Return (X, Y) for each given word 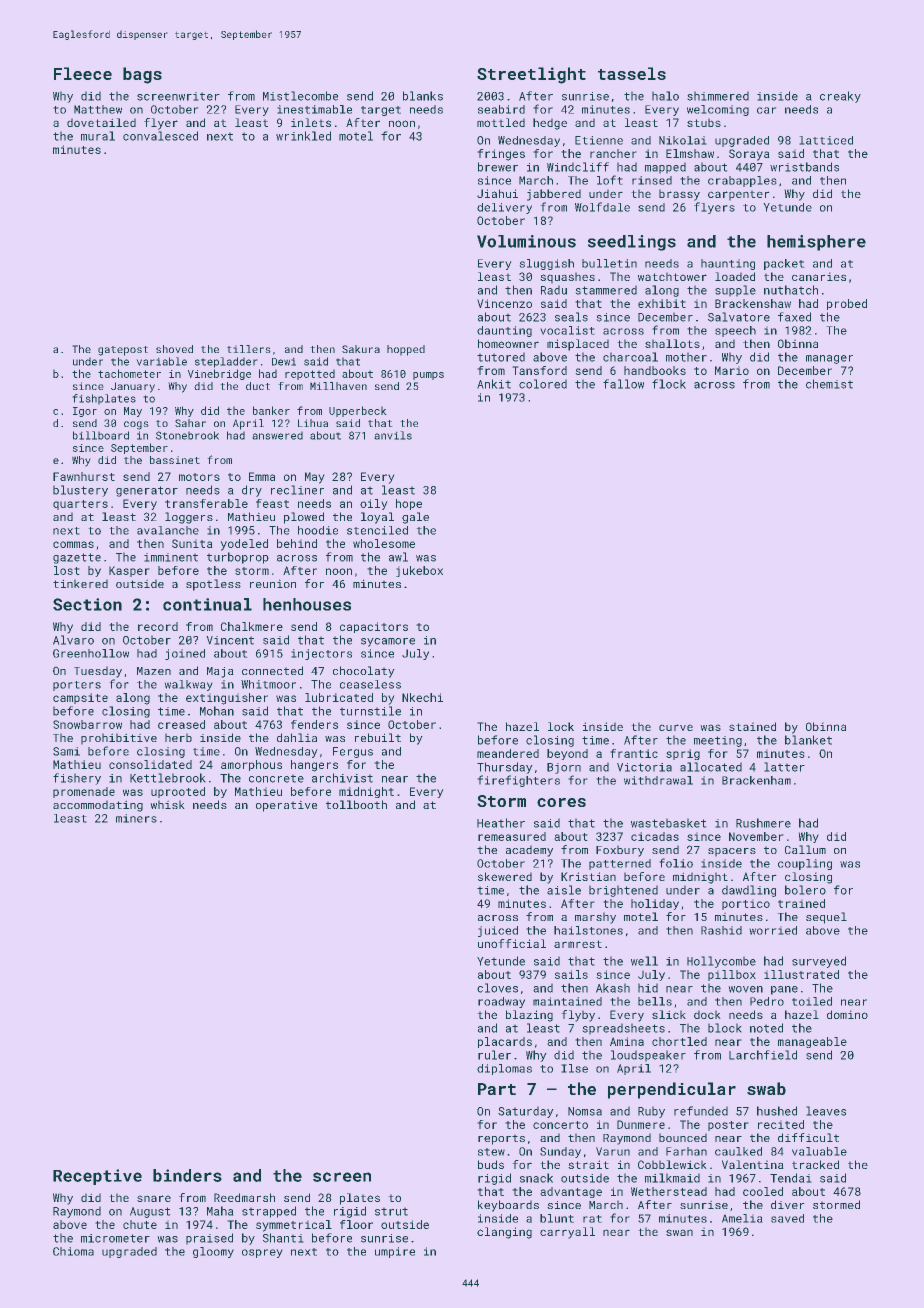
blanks (423, 96)
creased (181, 724)
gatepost (123, 351)
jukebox (419, 571)
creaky (840, 97)
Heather (501, 823)
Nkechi (422, 697)
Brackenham (756, 780)
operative (286, 806)
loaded (735, 276)
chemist (829, 384)
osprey (262, 1253)
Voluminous (526, 241)
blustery (80, 491)
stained (752, 726)
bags (142, 75)
